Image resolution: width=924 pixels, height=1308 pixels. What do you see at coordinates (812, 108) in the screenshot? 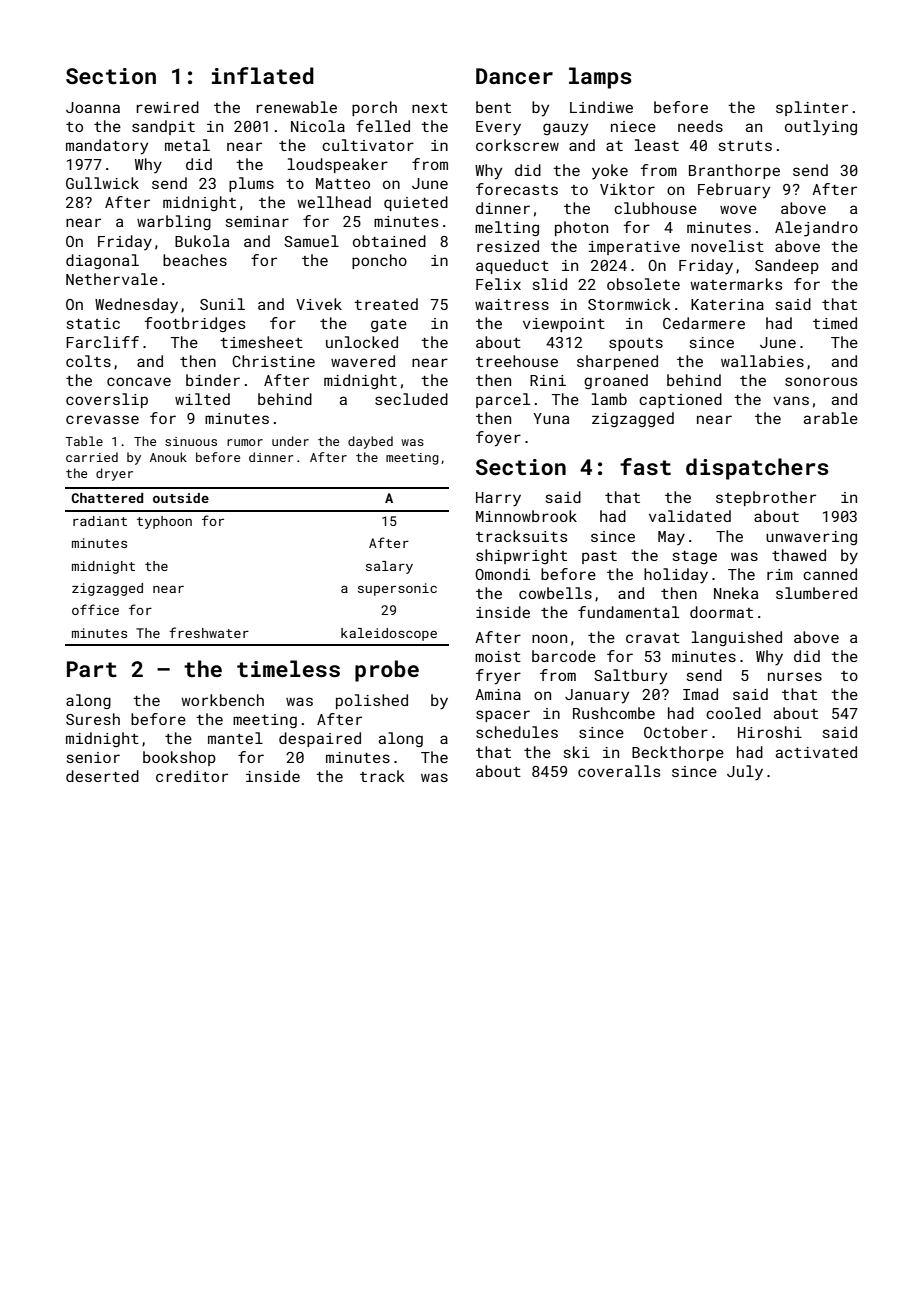
I see `splinter` at bounding box center [812, 108].
